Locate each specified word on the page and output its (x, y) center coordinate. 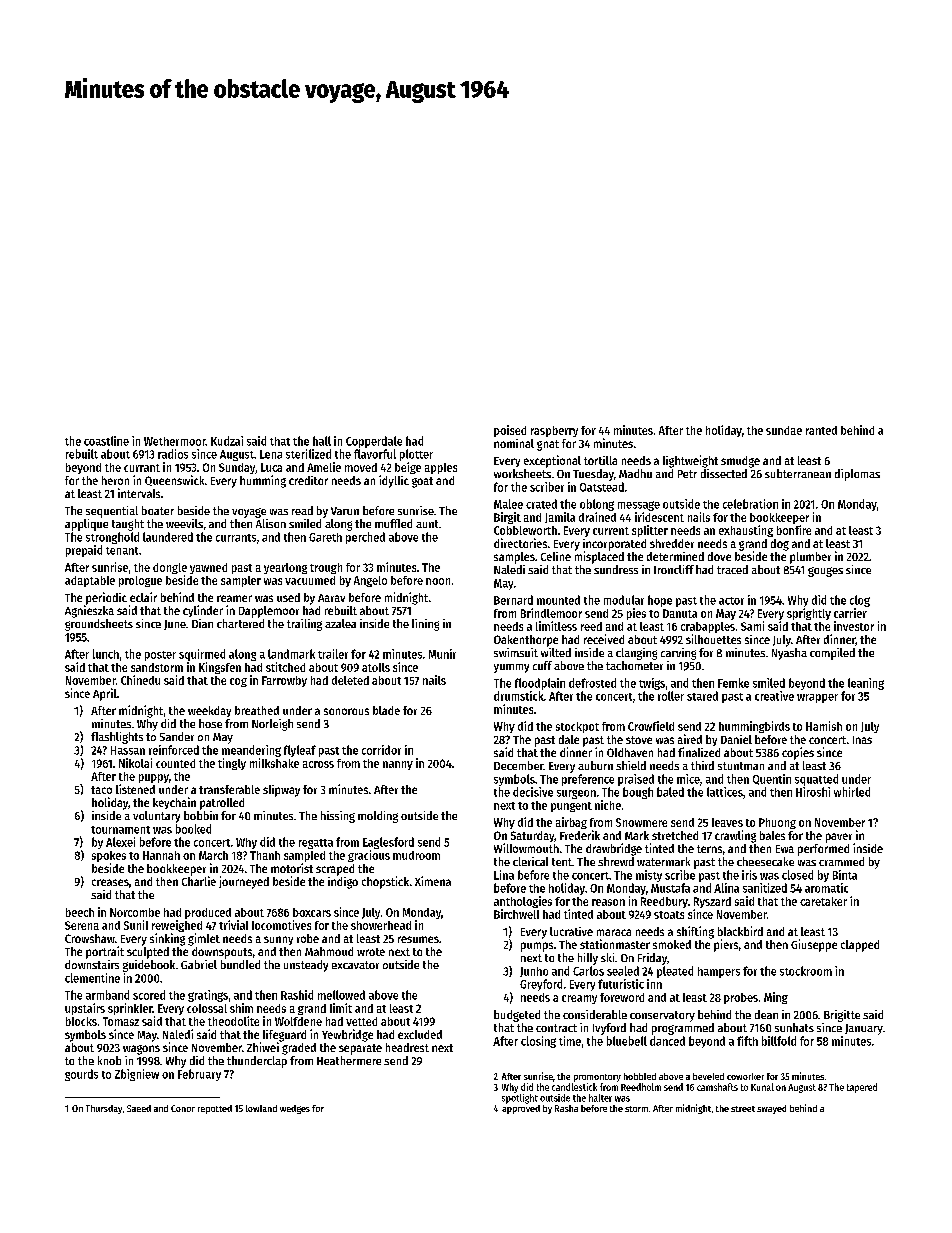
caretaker (823, 901)
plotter (416, 455)
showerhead (381, 925)
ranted (821, 430)
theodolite (233, 1021)
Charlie (199, 881)
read (302, 510)
